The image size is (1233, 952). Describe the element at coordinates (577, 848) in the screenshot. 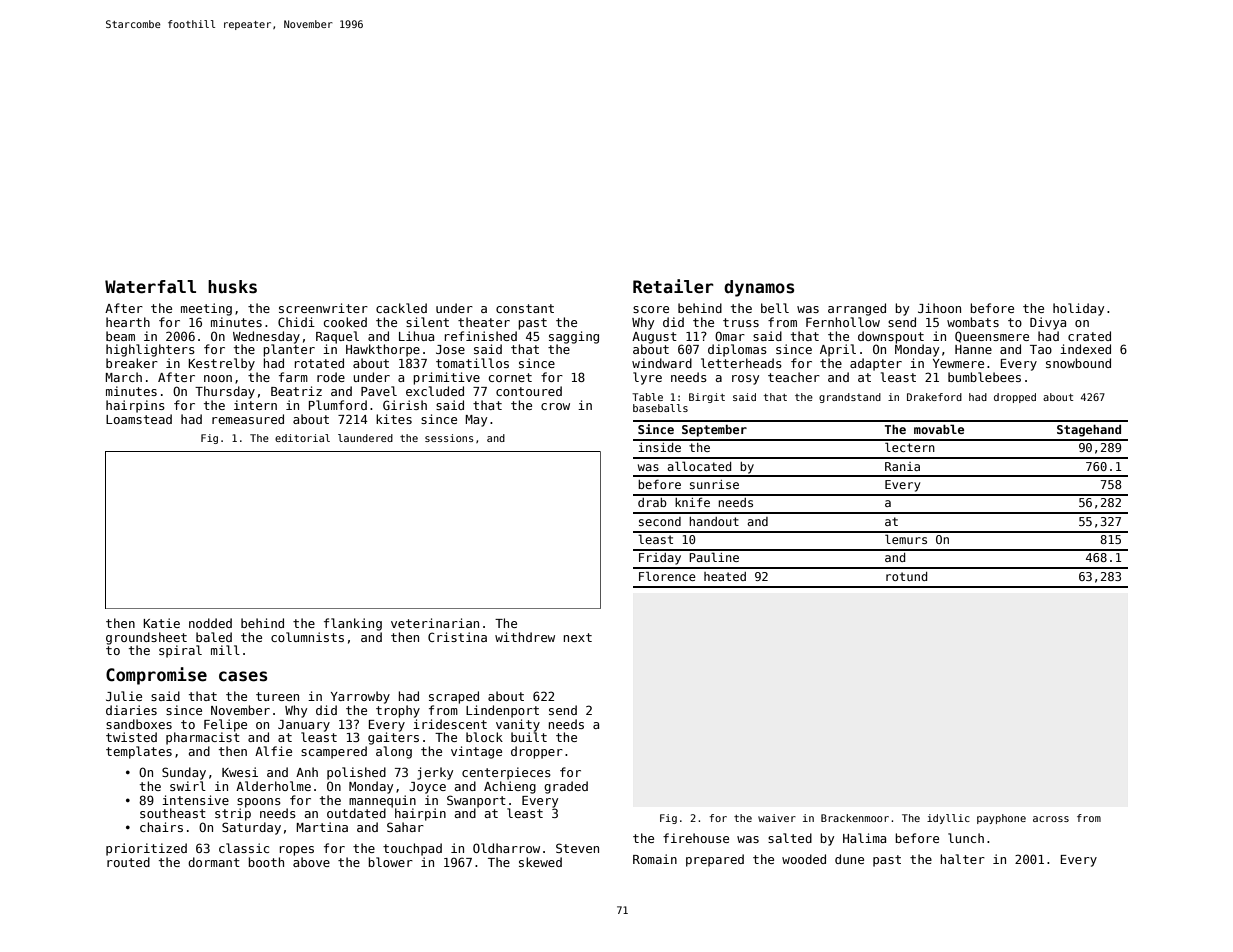

I see `Steven` at that location.
